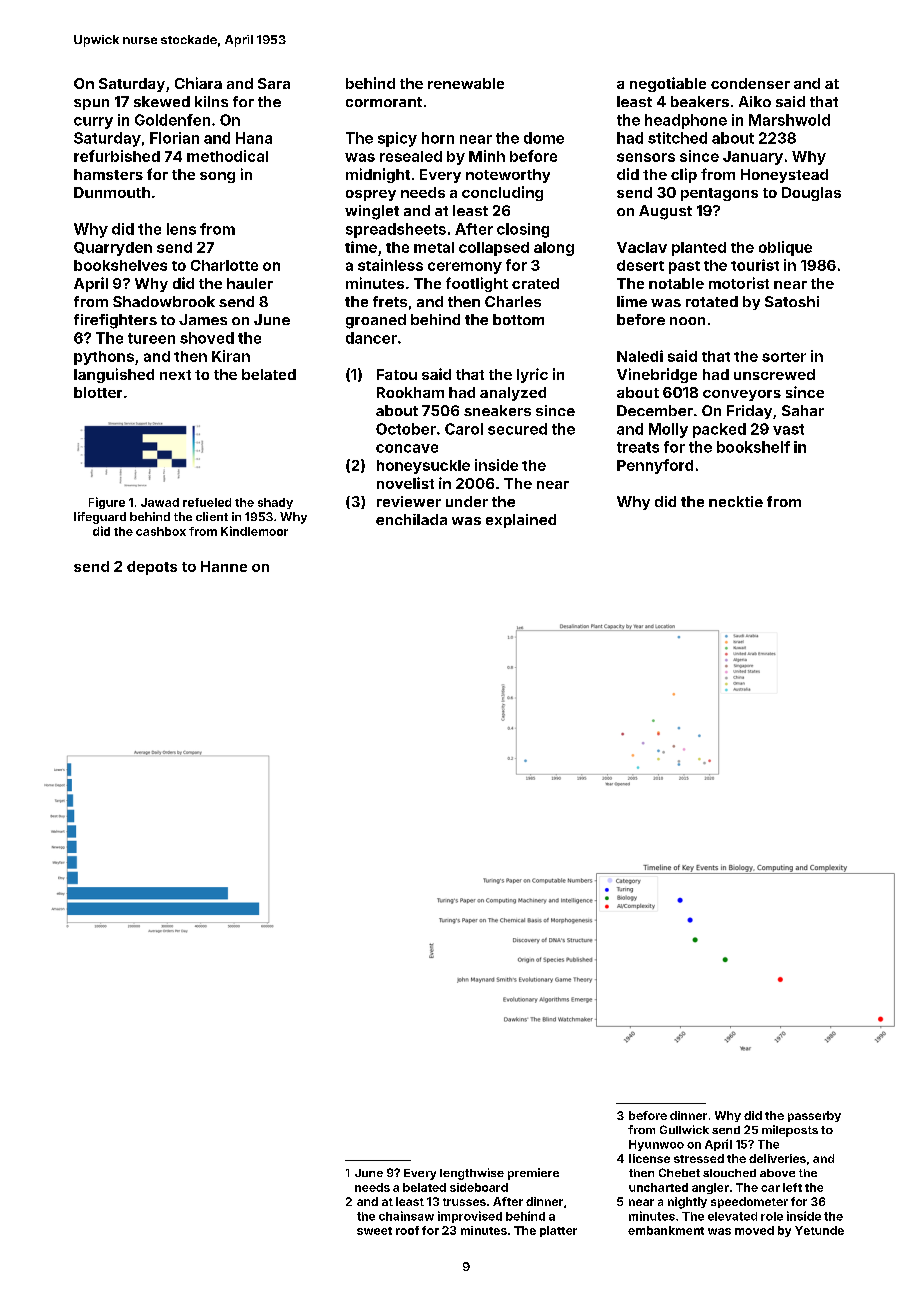 Image resolution: width=924 pixels, height=1308 pixels. I want to click on improvised, so click(470, 1217).
